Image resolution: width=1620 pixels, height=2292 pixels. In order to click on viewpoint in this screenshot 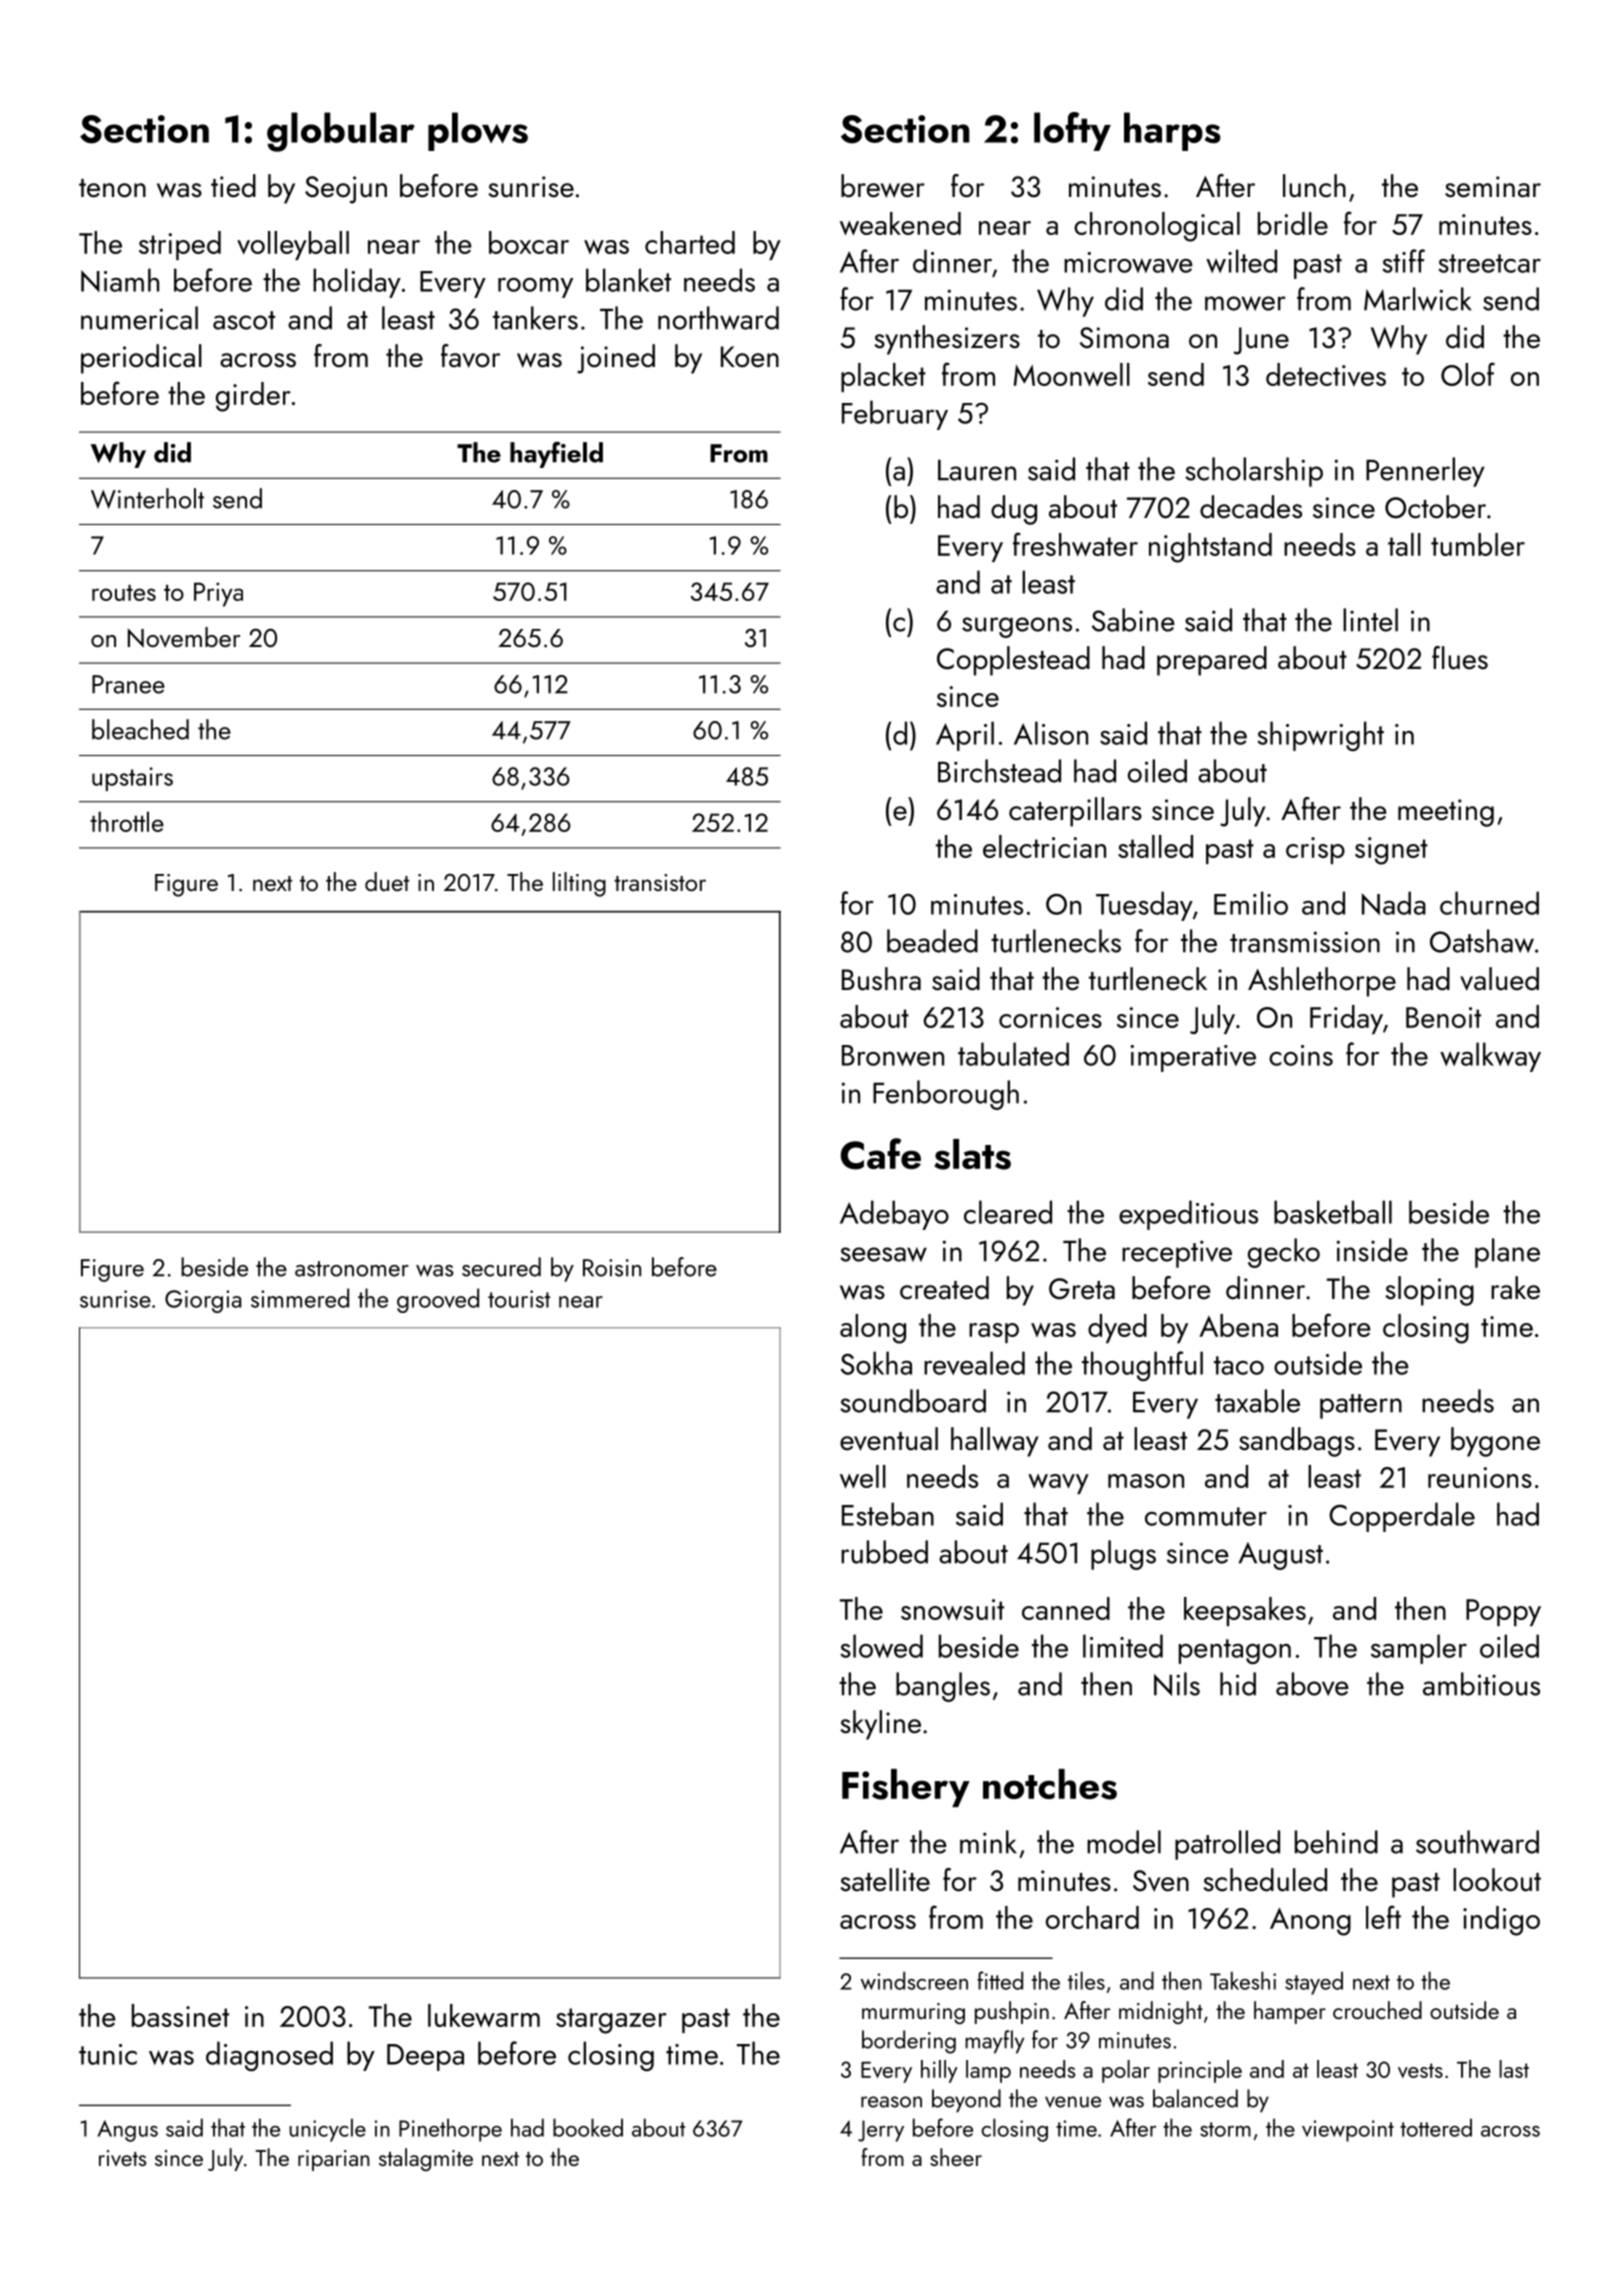, I will do `click(1348, 2131)`.
